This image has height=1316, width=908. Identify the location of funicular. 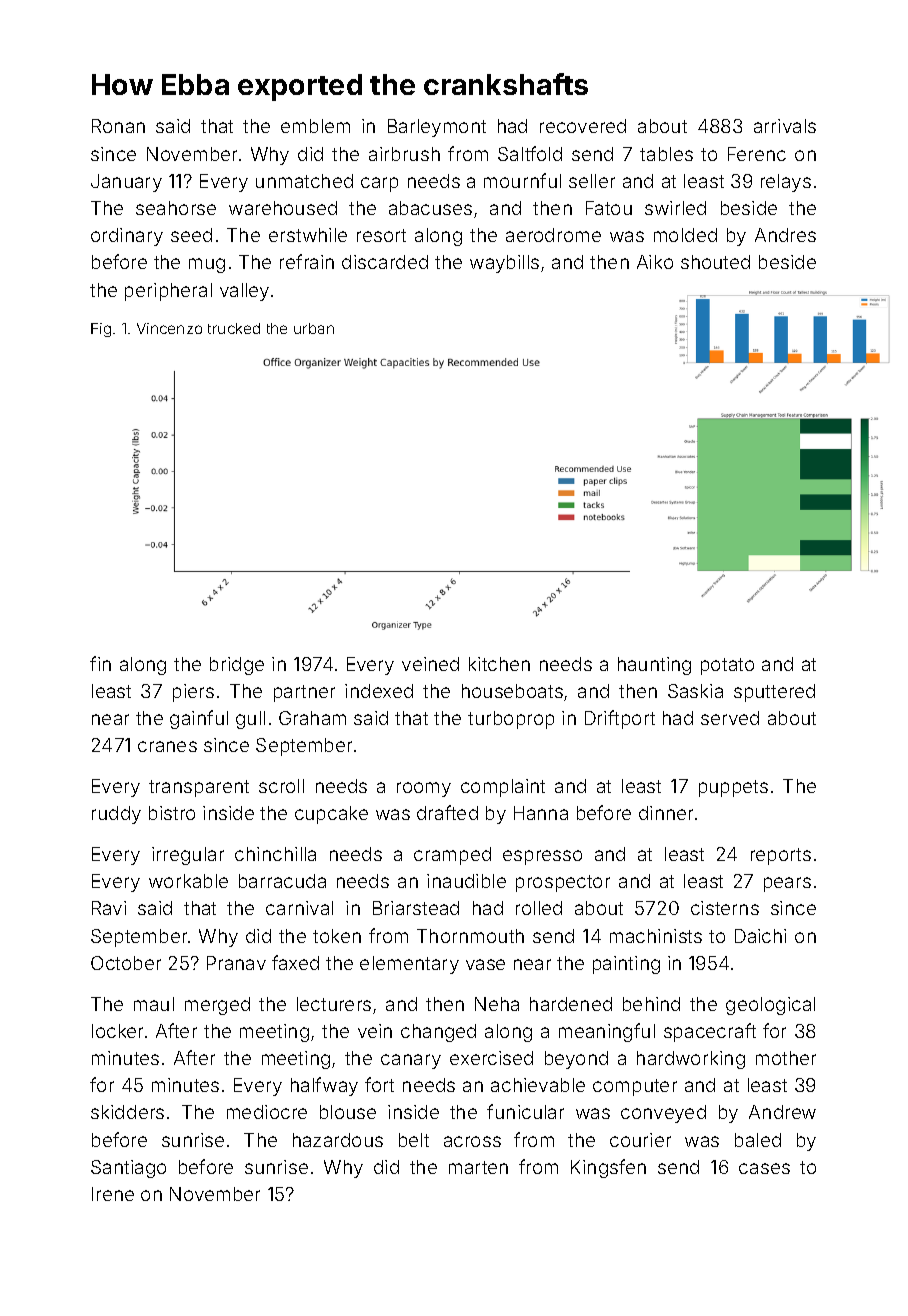
(525, 1111).
